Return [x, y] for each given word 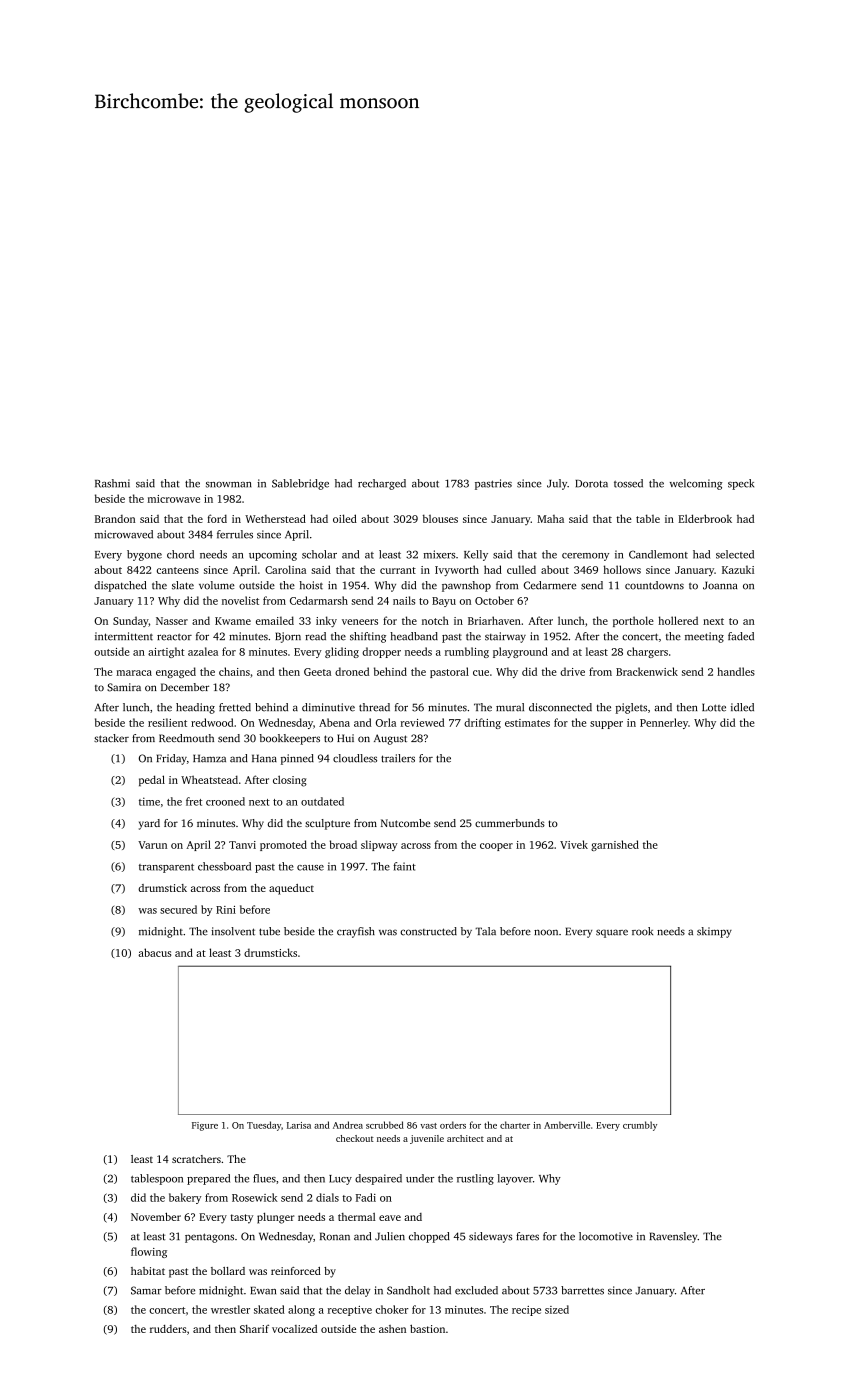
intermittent [124, 636]
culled [521, 569]
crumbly [640, 1126]
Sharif [254, 1328]
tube [269, 931]
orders [453, 1125]
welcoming [696, 484]
